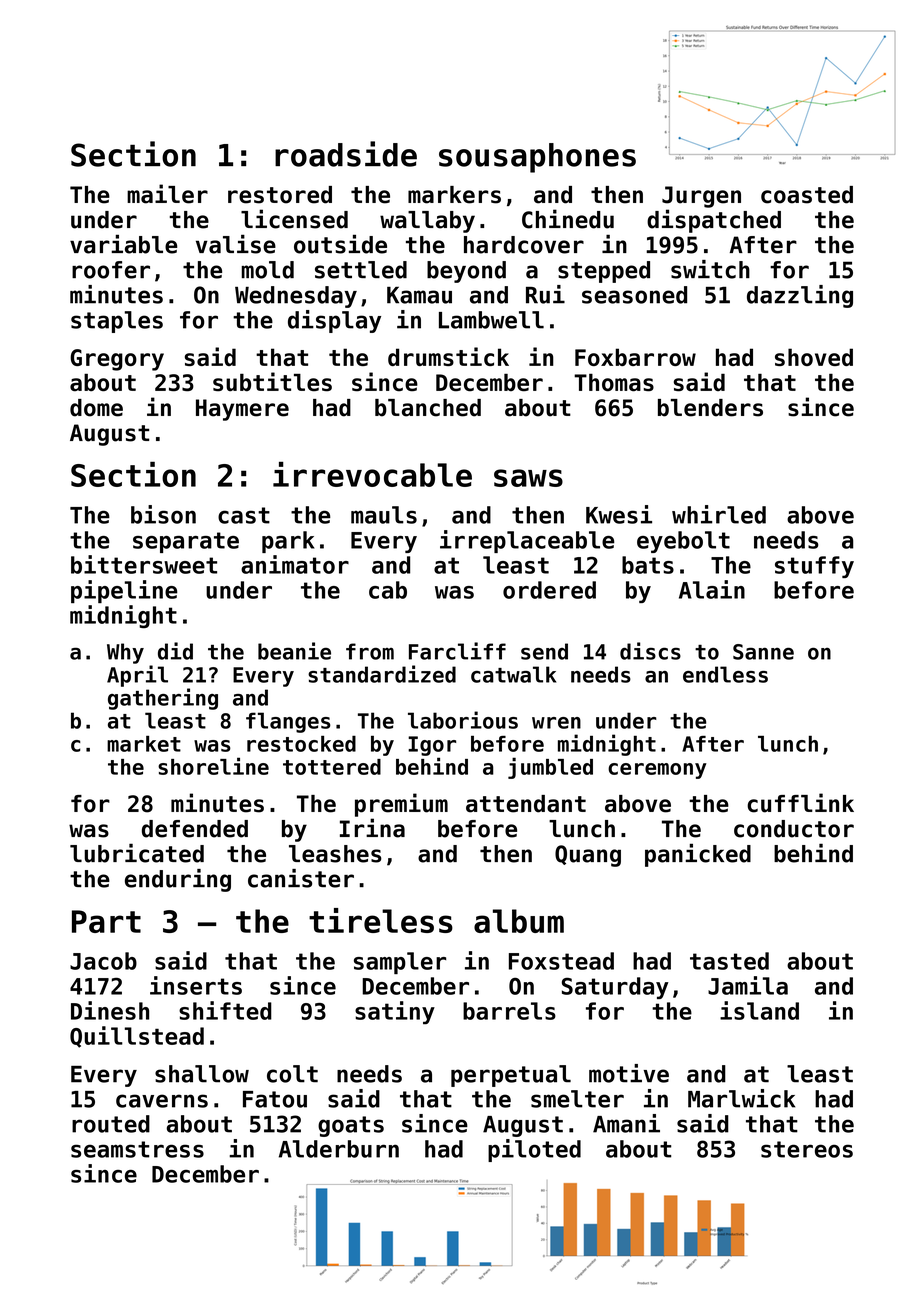  Describe the element at coordinates (511, 1076) in the screenshot. I see `perpetual` at that location.
